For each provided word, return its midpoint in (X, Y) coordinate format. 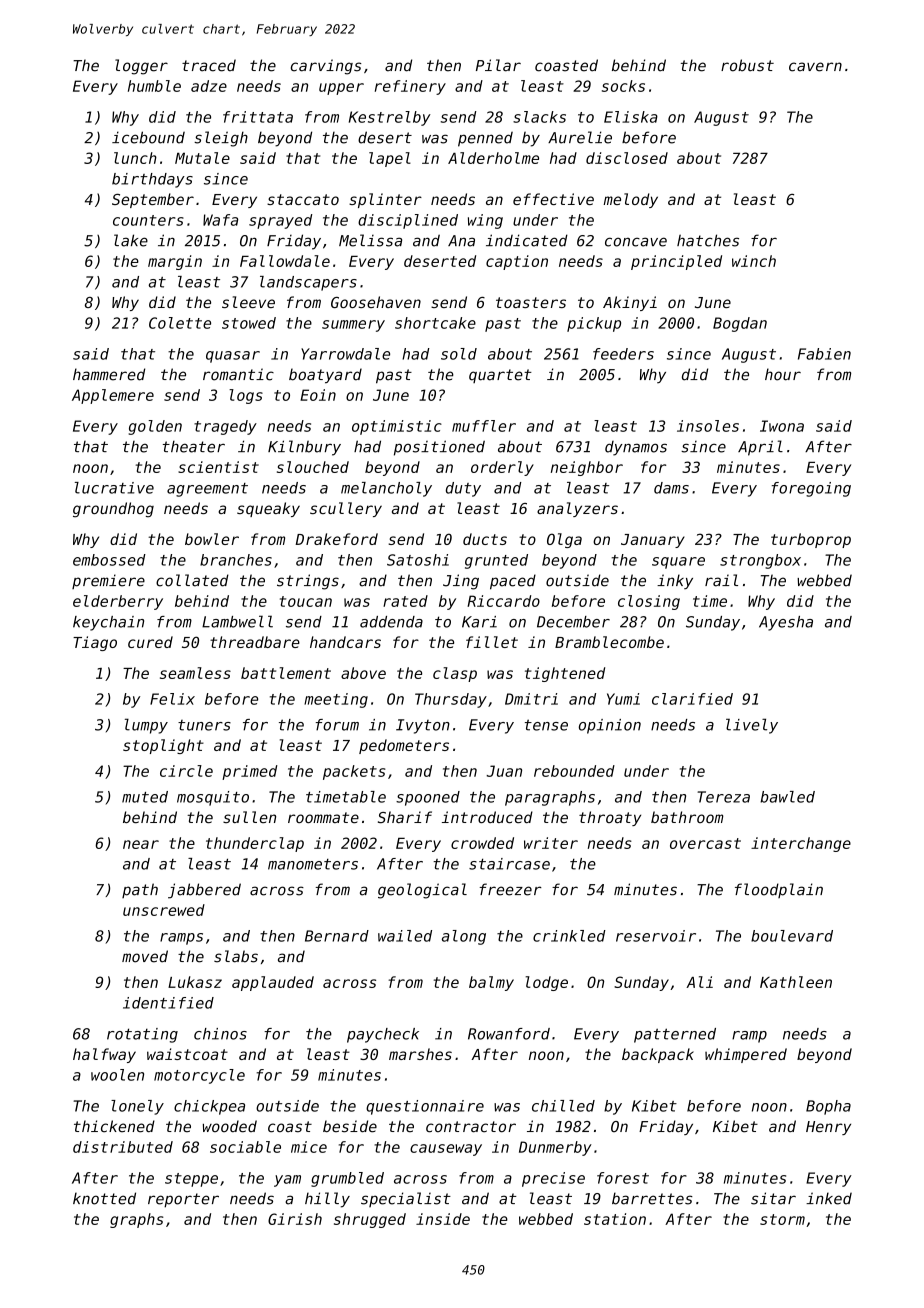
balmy (491, 983)
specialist (406, 1199)
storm (782, 1219)
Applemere (113, 396)
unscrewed (164, 910)
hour (783, 374)
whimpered (746, 1055)
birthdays (152, 180)
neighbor (587, 468)
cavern (815, 67)
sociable (245, 1147)
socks (623, 86)
